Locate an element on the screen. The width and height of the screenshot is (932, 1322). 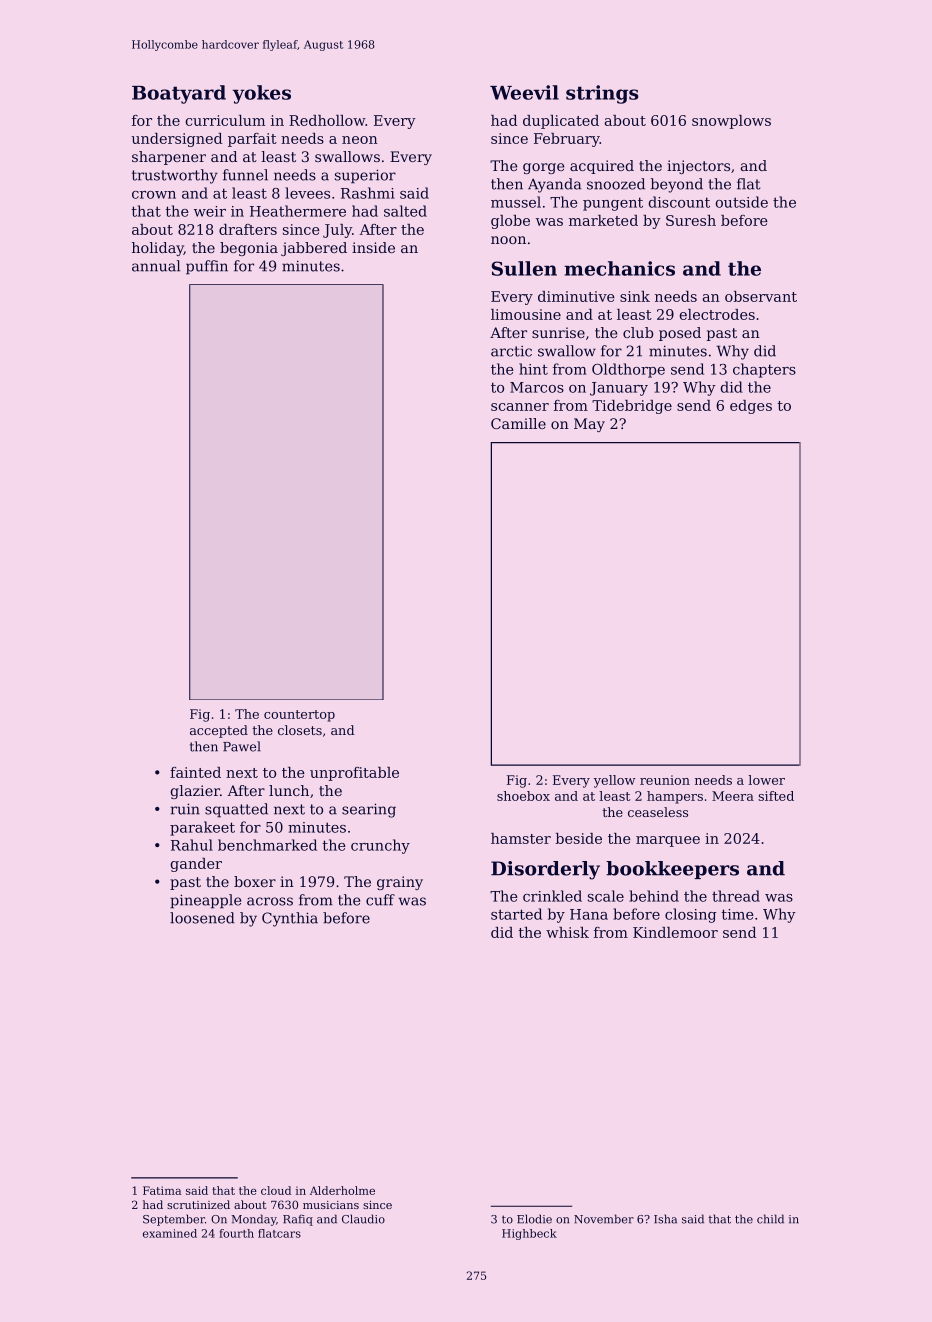
examined is located at coordinates (170, 1233).
